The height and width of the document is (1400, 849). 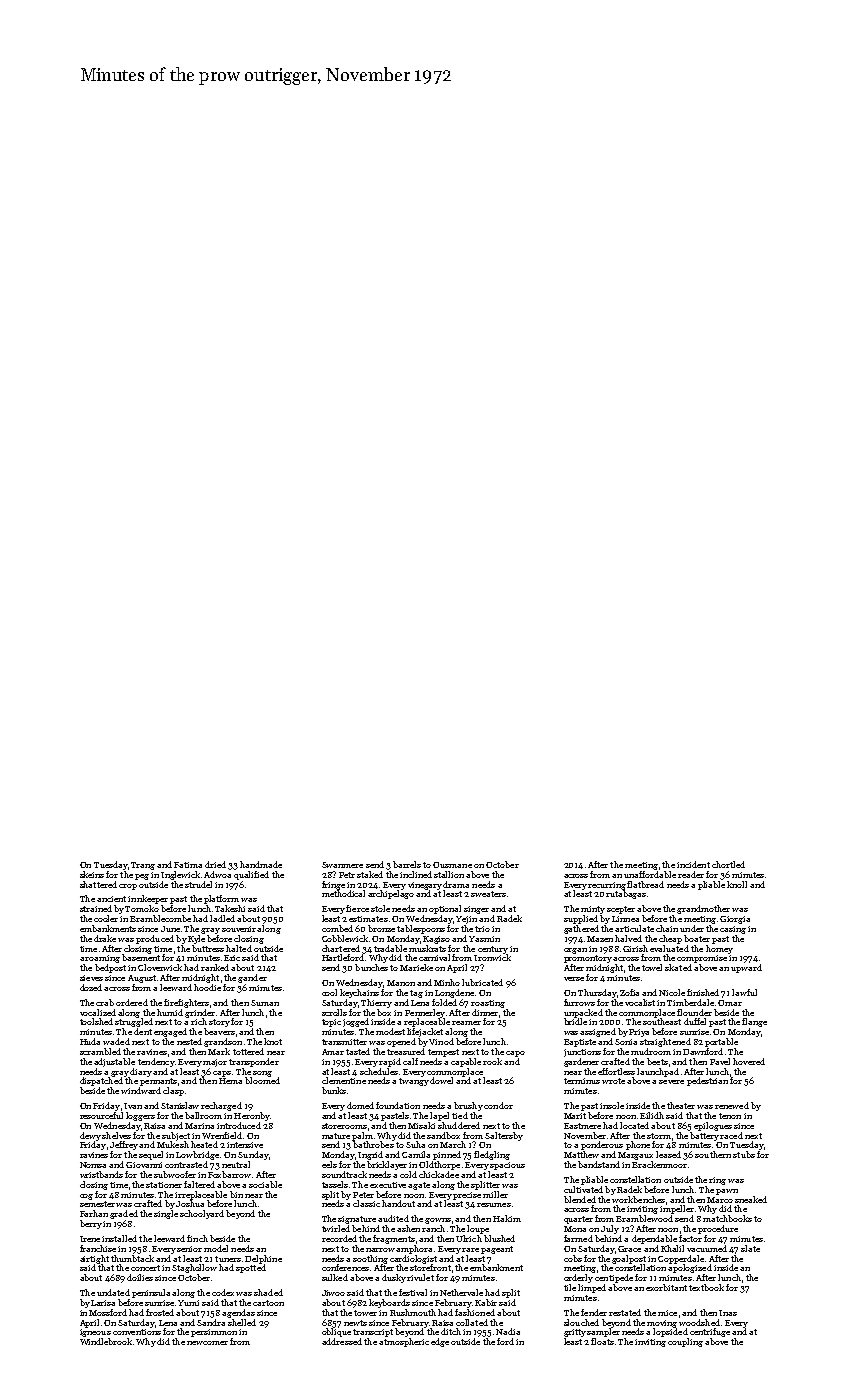 What do you see at coordinates (728, 864) in the document?
I see `chortled` at bounding box center [728, 864].
